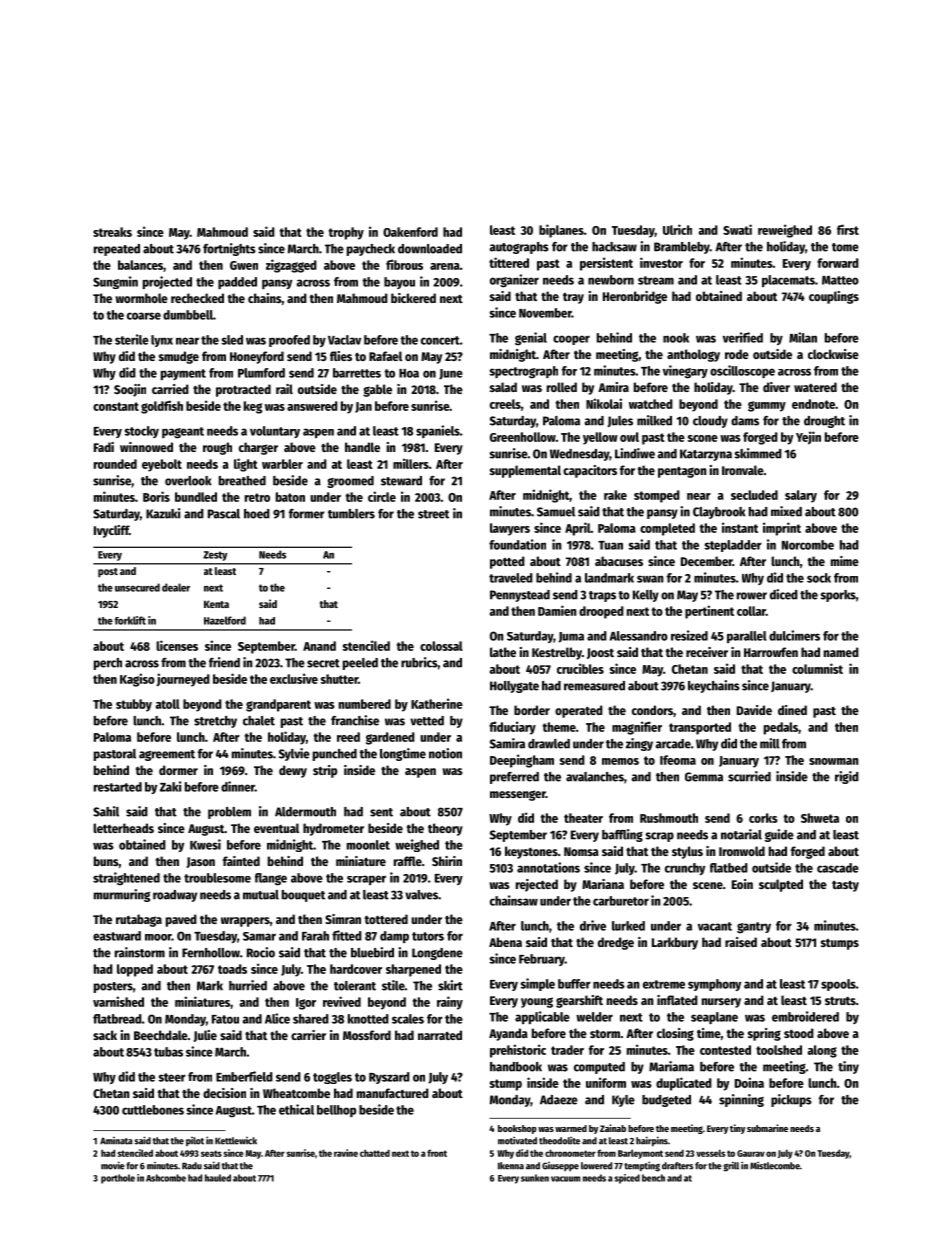 The image size is (952, 1233). What do you see at coordinates (510, 529) in the screenshot?
I see `lawyers` at bounding box center [510, 529].
